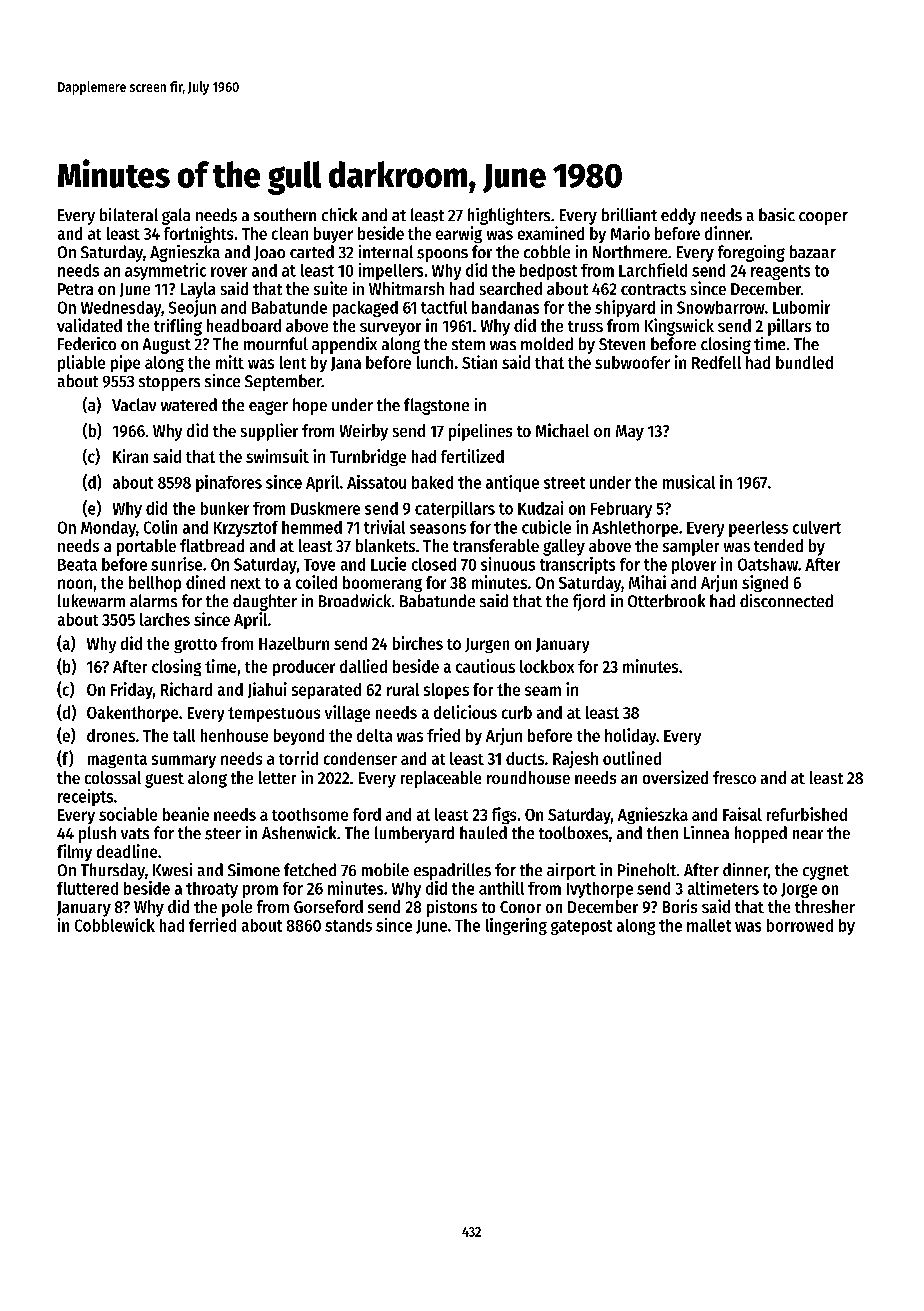 The width and height of the screenshot is (924, 1311). I want to click on basic, so click(777, 214).
